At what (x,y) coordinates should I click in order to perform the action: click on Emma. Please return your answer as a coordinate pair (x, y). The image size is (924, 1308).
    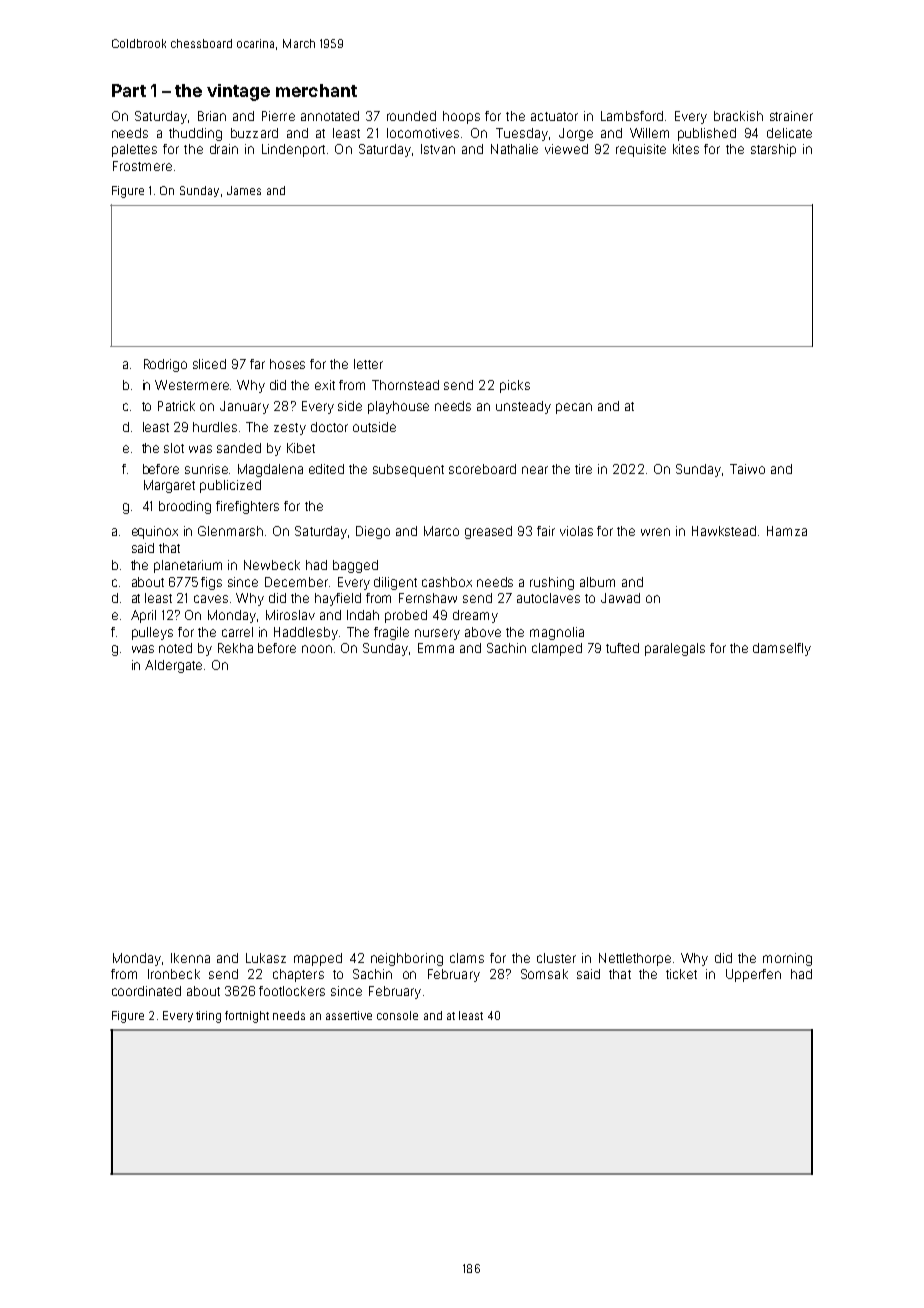
    Looking at the image, I should click on (436, 648).
